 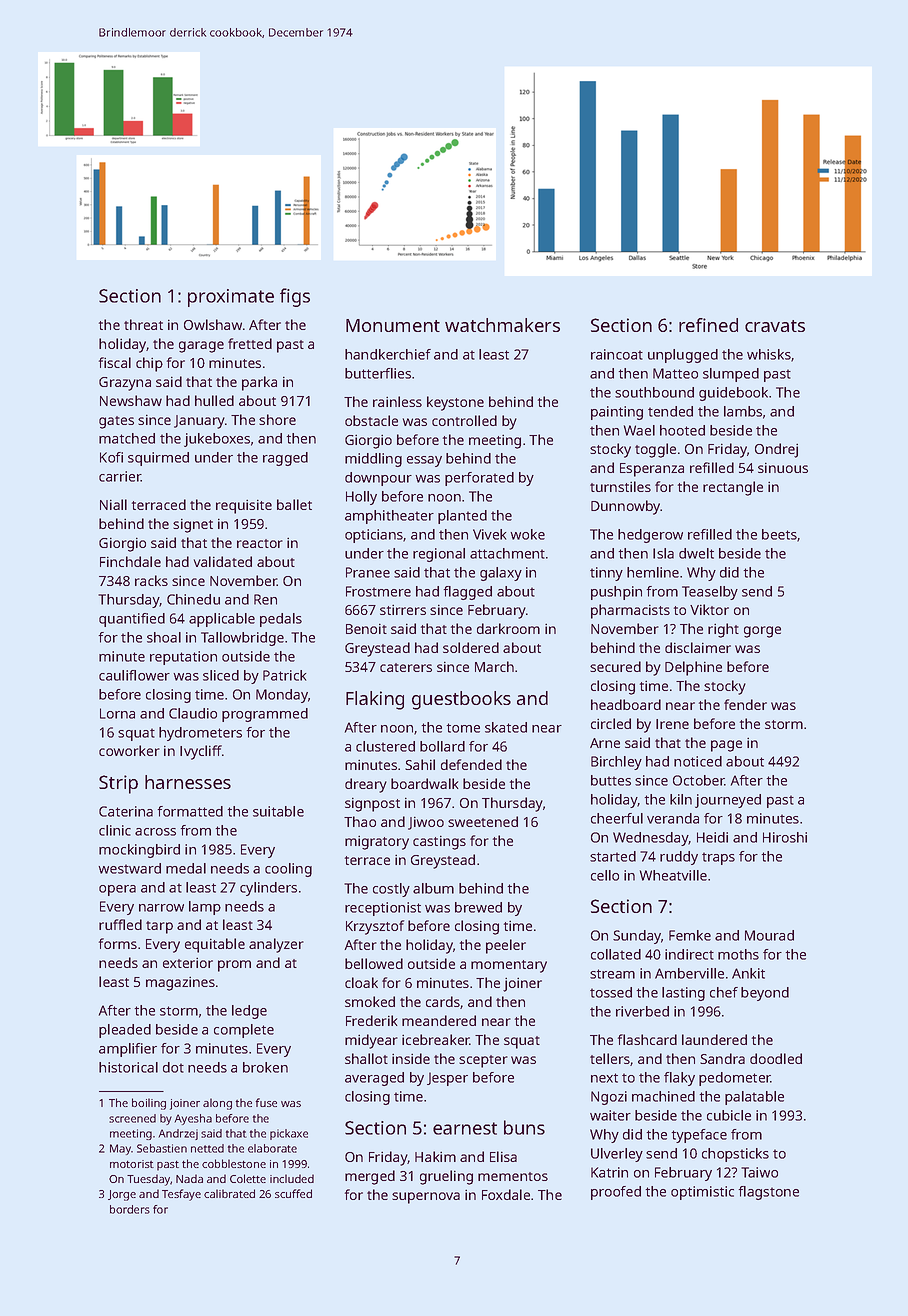 What do you see at coordinates (268, 889) in the page?
I see `cylinders` at bounding box center [268, 889].
